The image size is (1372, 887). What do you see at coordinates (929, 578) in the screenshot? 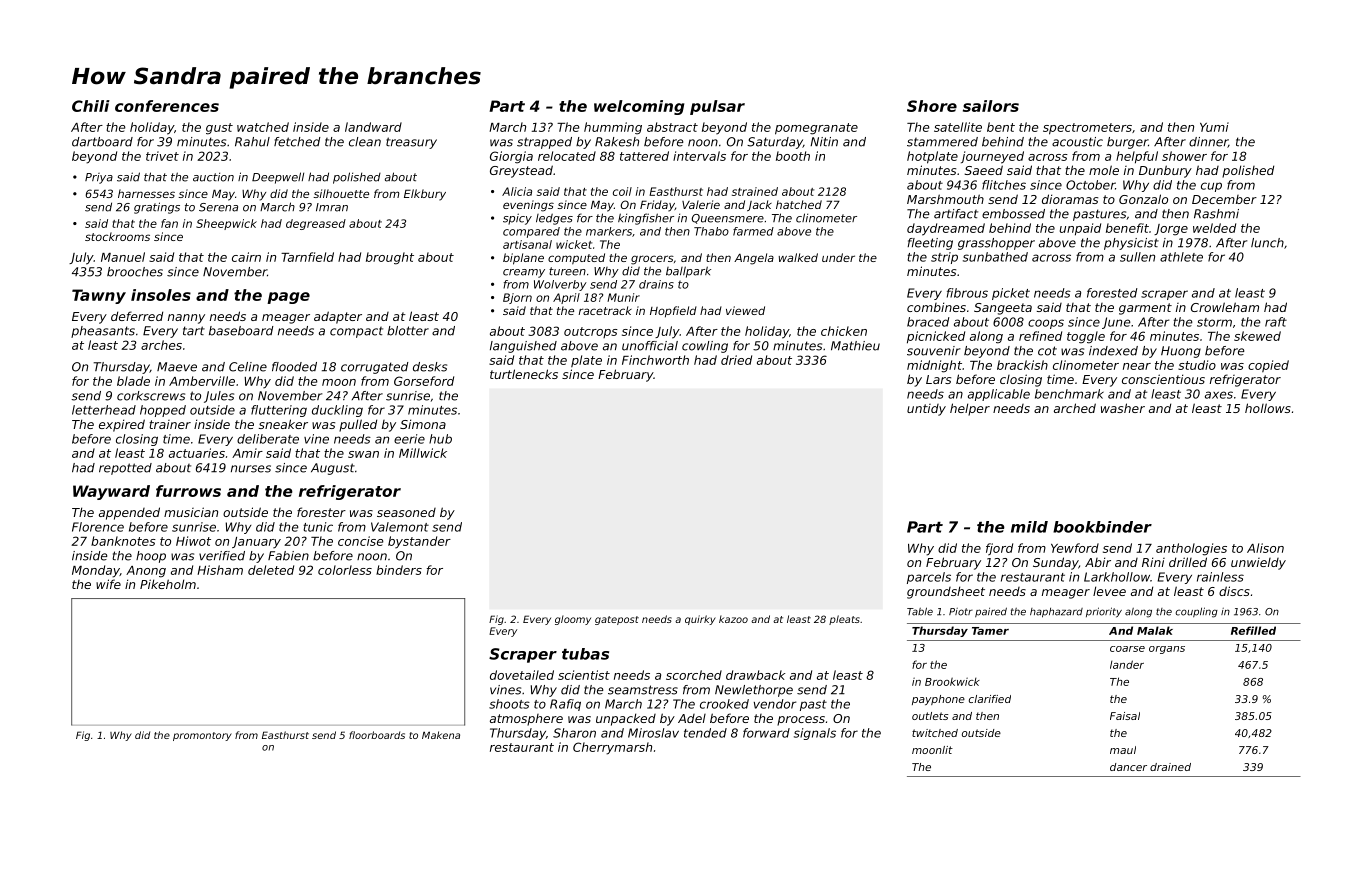
I see `parcels` at bounding box center [929, 578].
